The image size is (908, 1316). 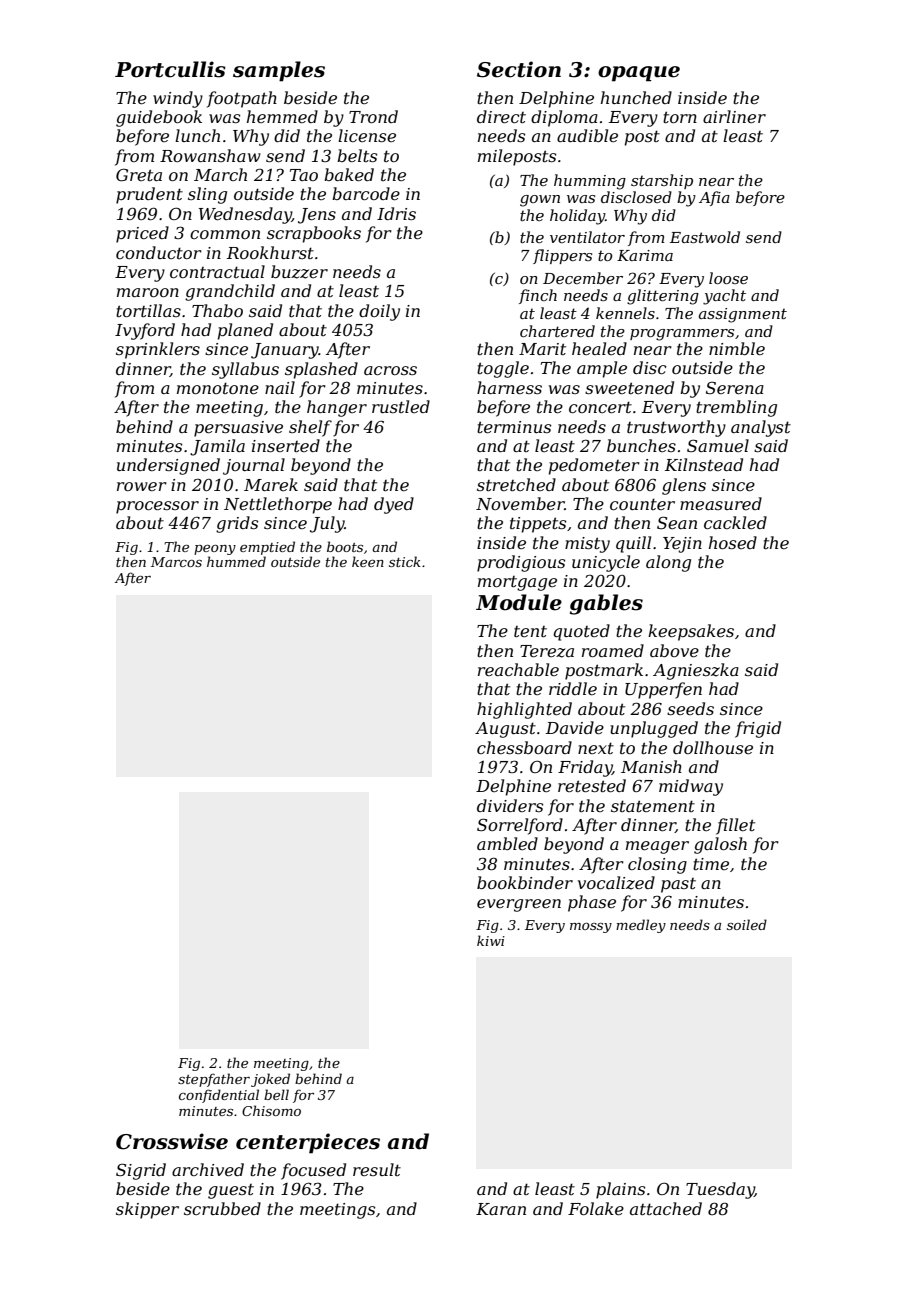 I want to click on footpath, so click(x=242, y=99).
